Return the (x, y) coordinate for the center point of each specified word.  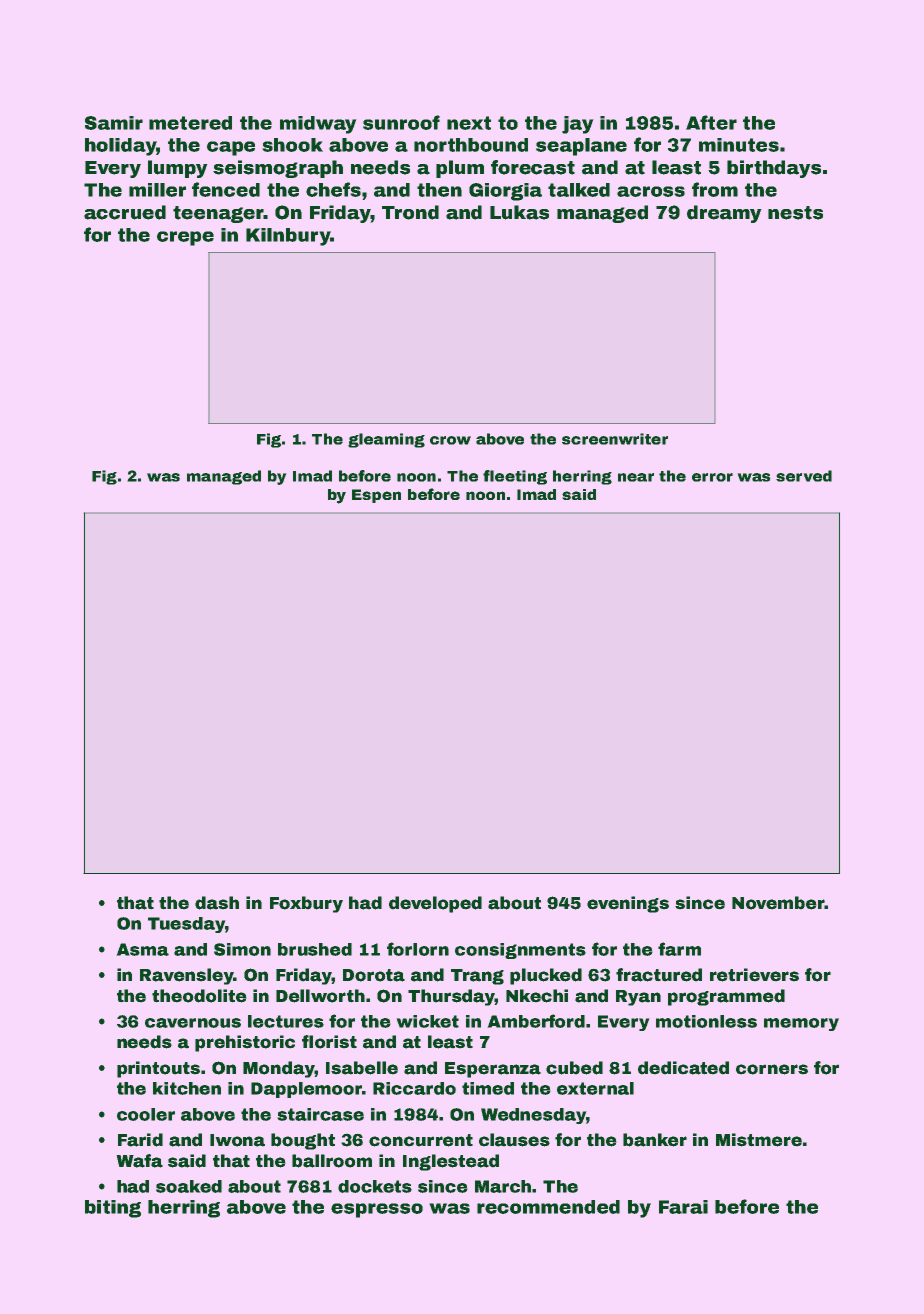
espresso (377, 1210)
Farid (140, 1140)
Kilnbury (288, 237)
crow (450, 440)
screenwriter (615, 439)
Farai (683, 1207)
